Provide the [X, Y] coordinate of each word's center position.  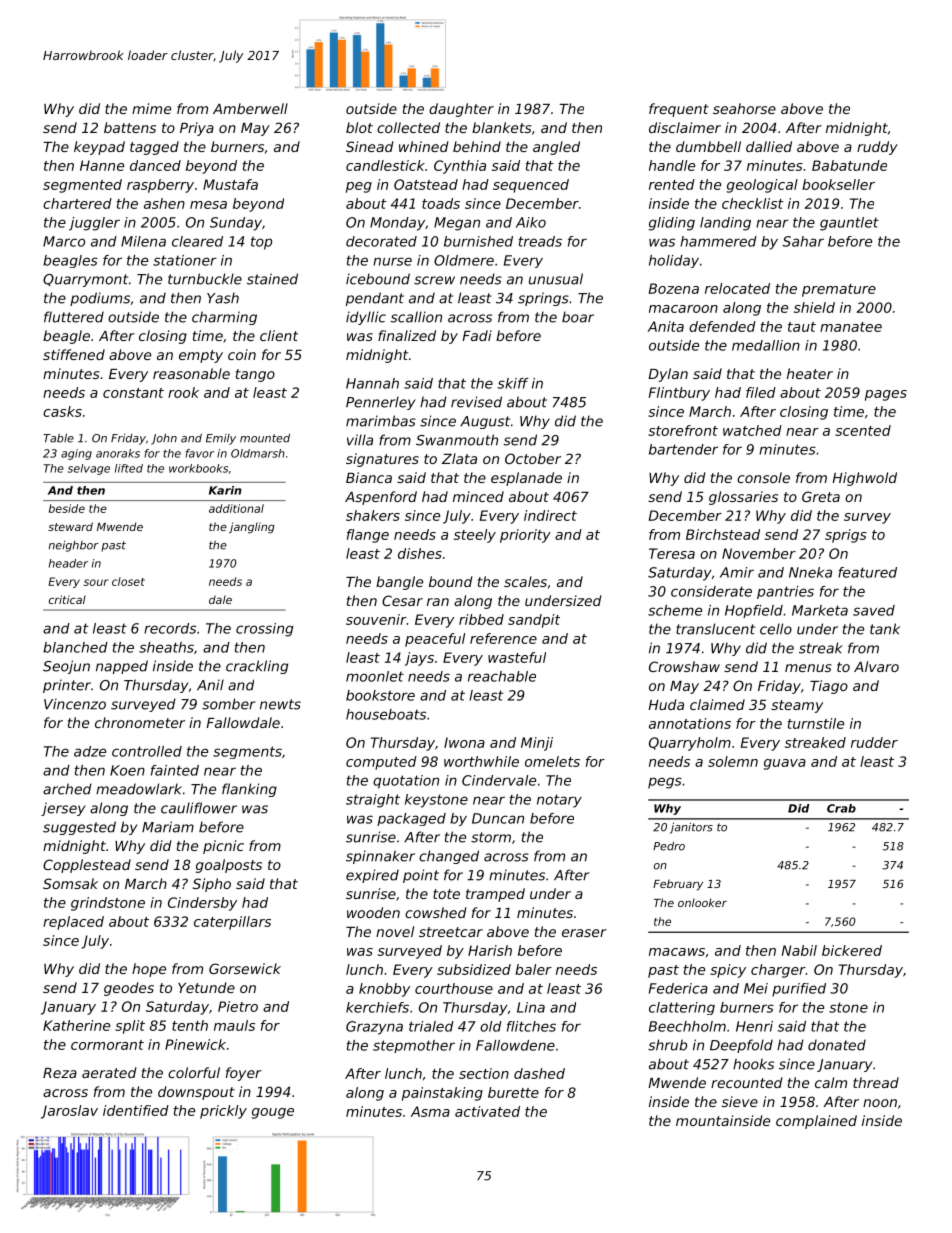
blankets [501, 127]
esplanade [526, 479]
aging [76, 454]
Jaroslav [69, 1112]
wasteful [517, 657]
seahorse [744, 108]
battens [130, 127]
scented [863, 430]
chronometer [140, 722]
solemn [733, 761]
